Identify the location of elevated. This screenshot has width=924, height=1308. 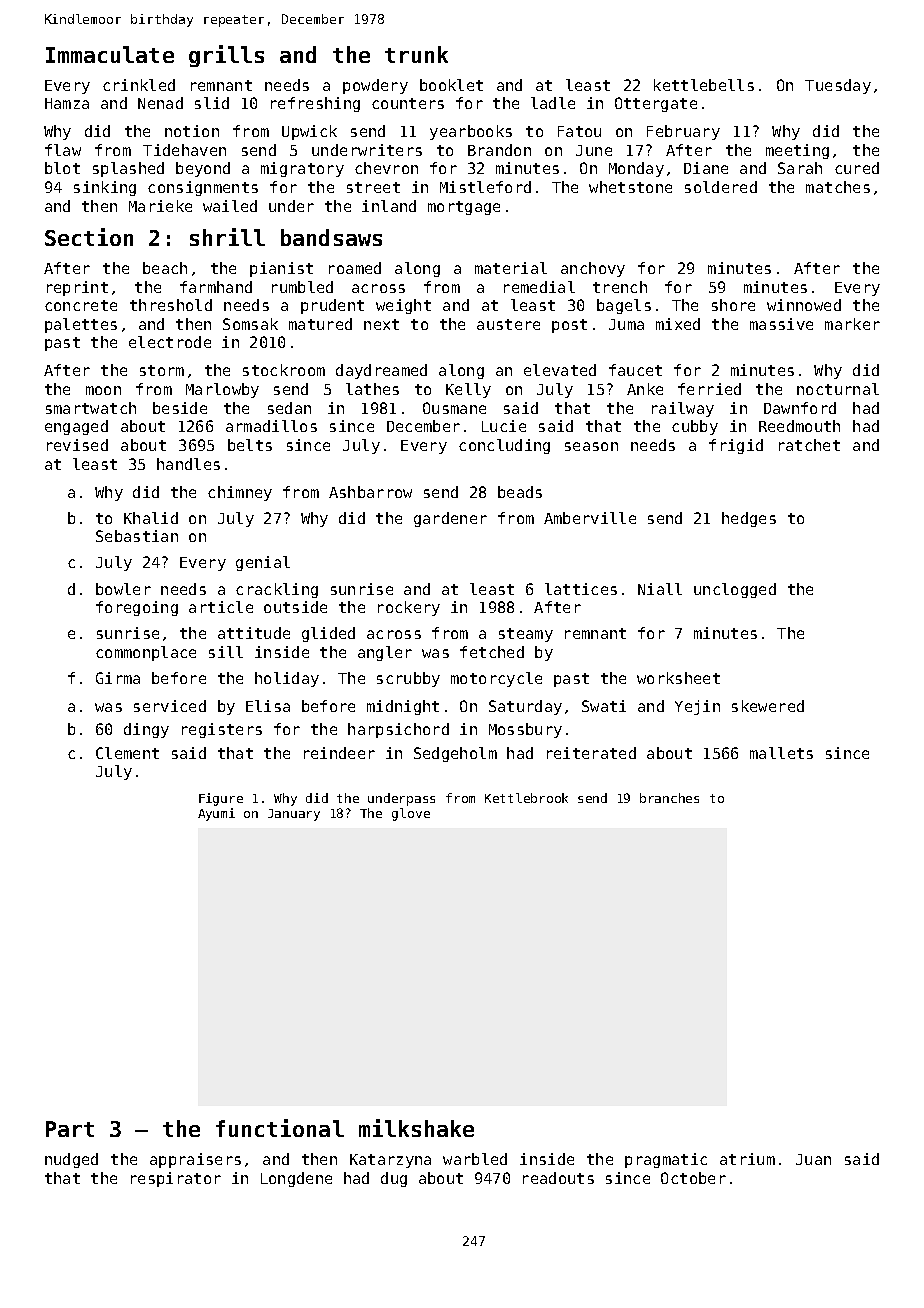
(560, 370).
